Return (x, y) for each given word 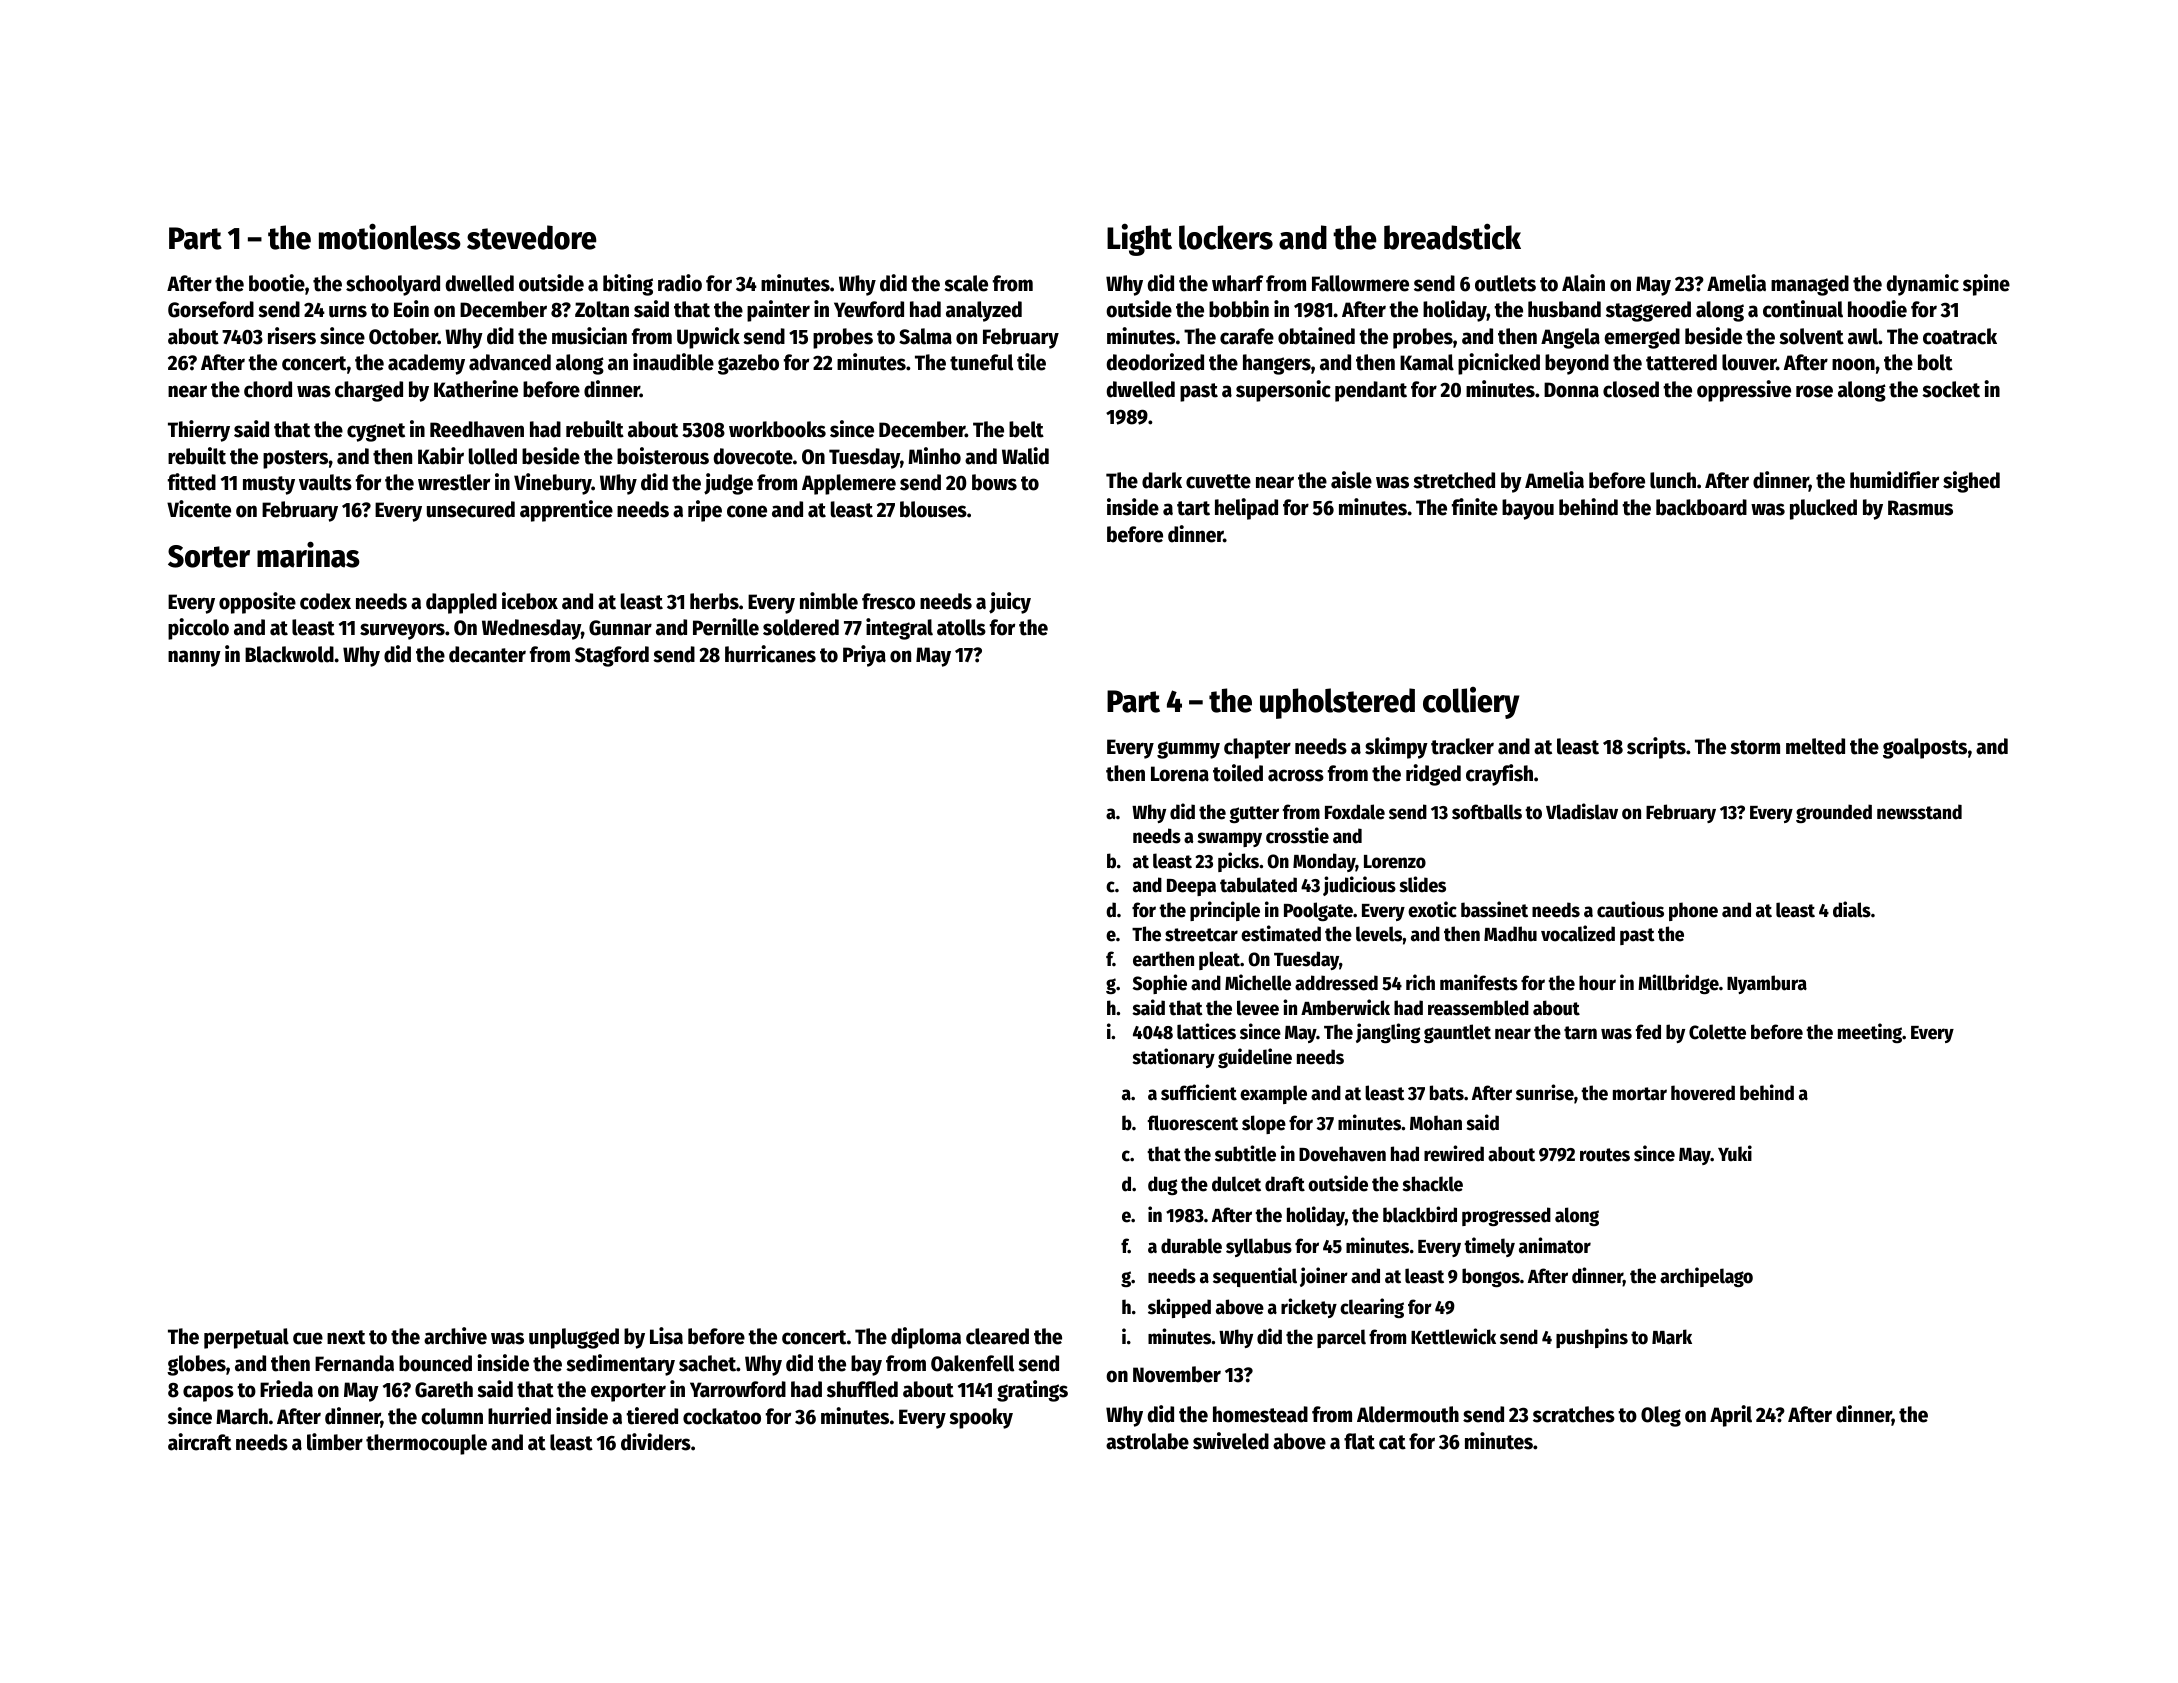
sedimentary (620, 1365)
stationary (1173, 1058)
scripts (1656, 748)
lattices (1206, 1031)
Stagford (612, 656)
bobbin (1239, 309)
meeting (1870, 1033)
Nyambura (1767, 984)
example (1273, 1094)
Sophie (1160, 984)
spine (1986, 285)
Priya (864, 656)
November (1177, 1374)
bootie (277, 283)
